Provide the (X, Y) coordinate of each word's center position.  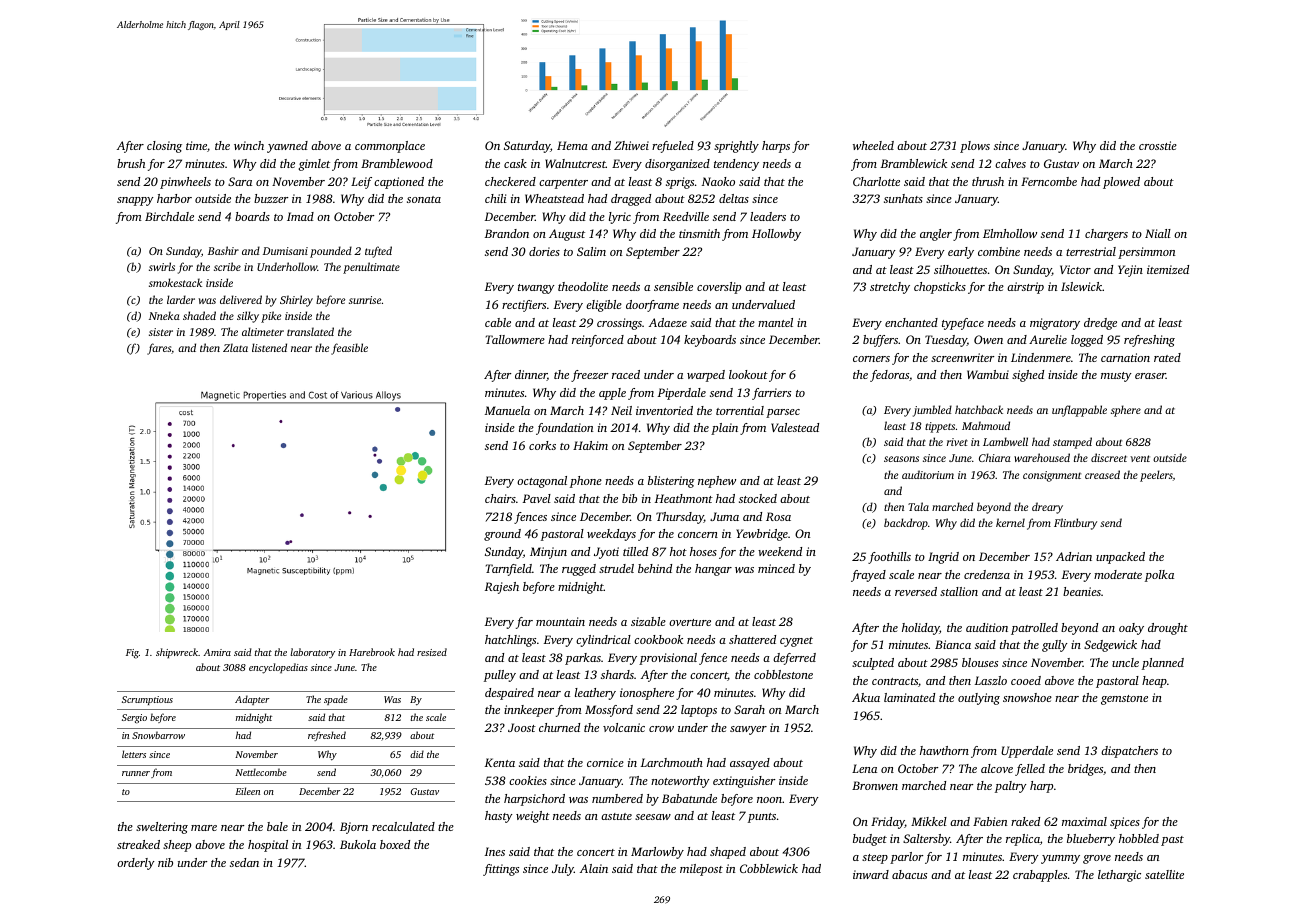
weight (533, 817)
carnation (1125, 357)
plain (724, 429)
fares (159, 349)
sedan (244, 862)
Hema (572, 145)
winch (249, 145)
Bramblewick (914, 163)
